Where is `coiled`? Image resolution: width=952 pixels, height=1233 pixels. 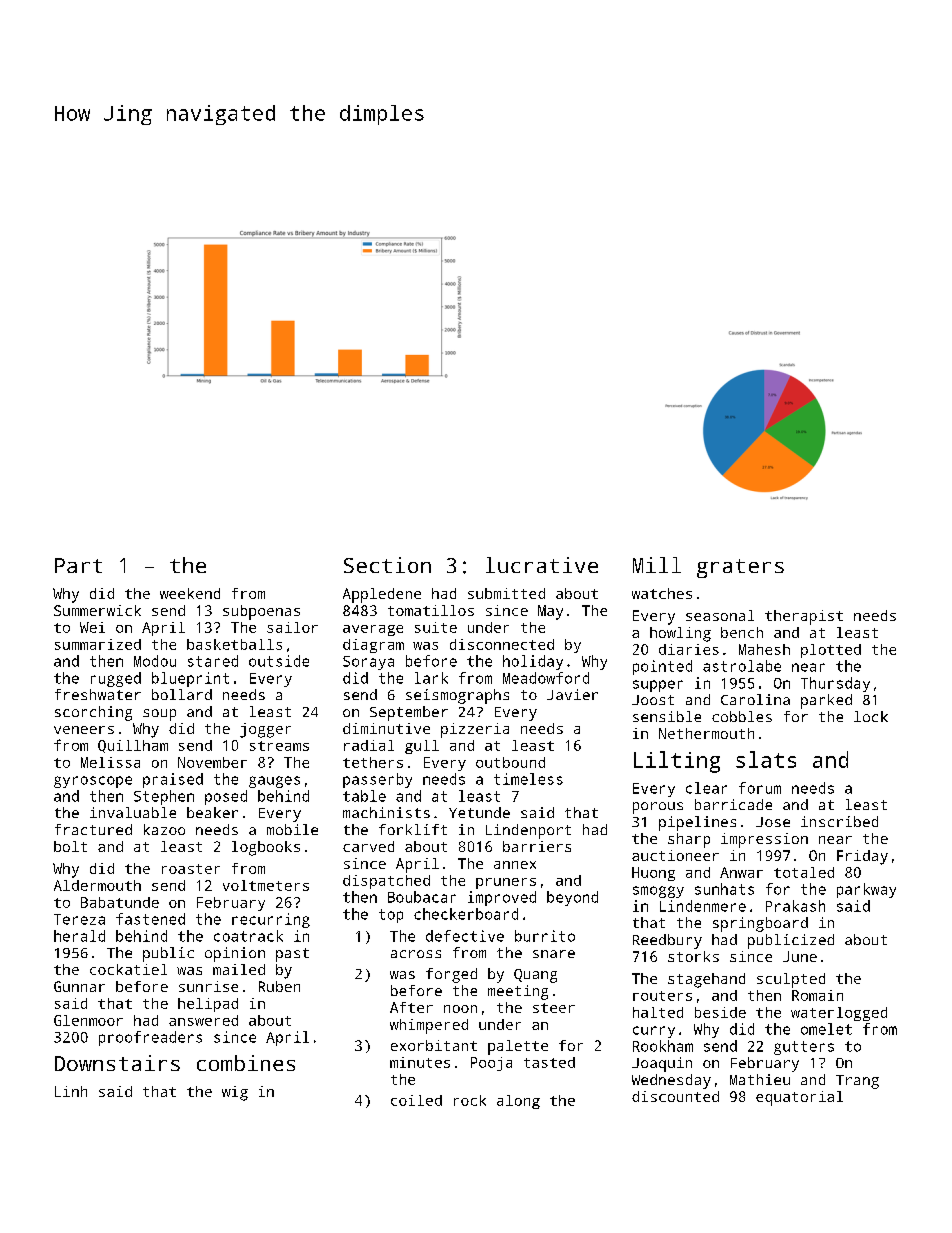
coiled is located at coordinates (416, 1100).
